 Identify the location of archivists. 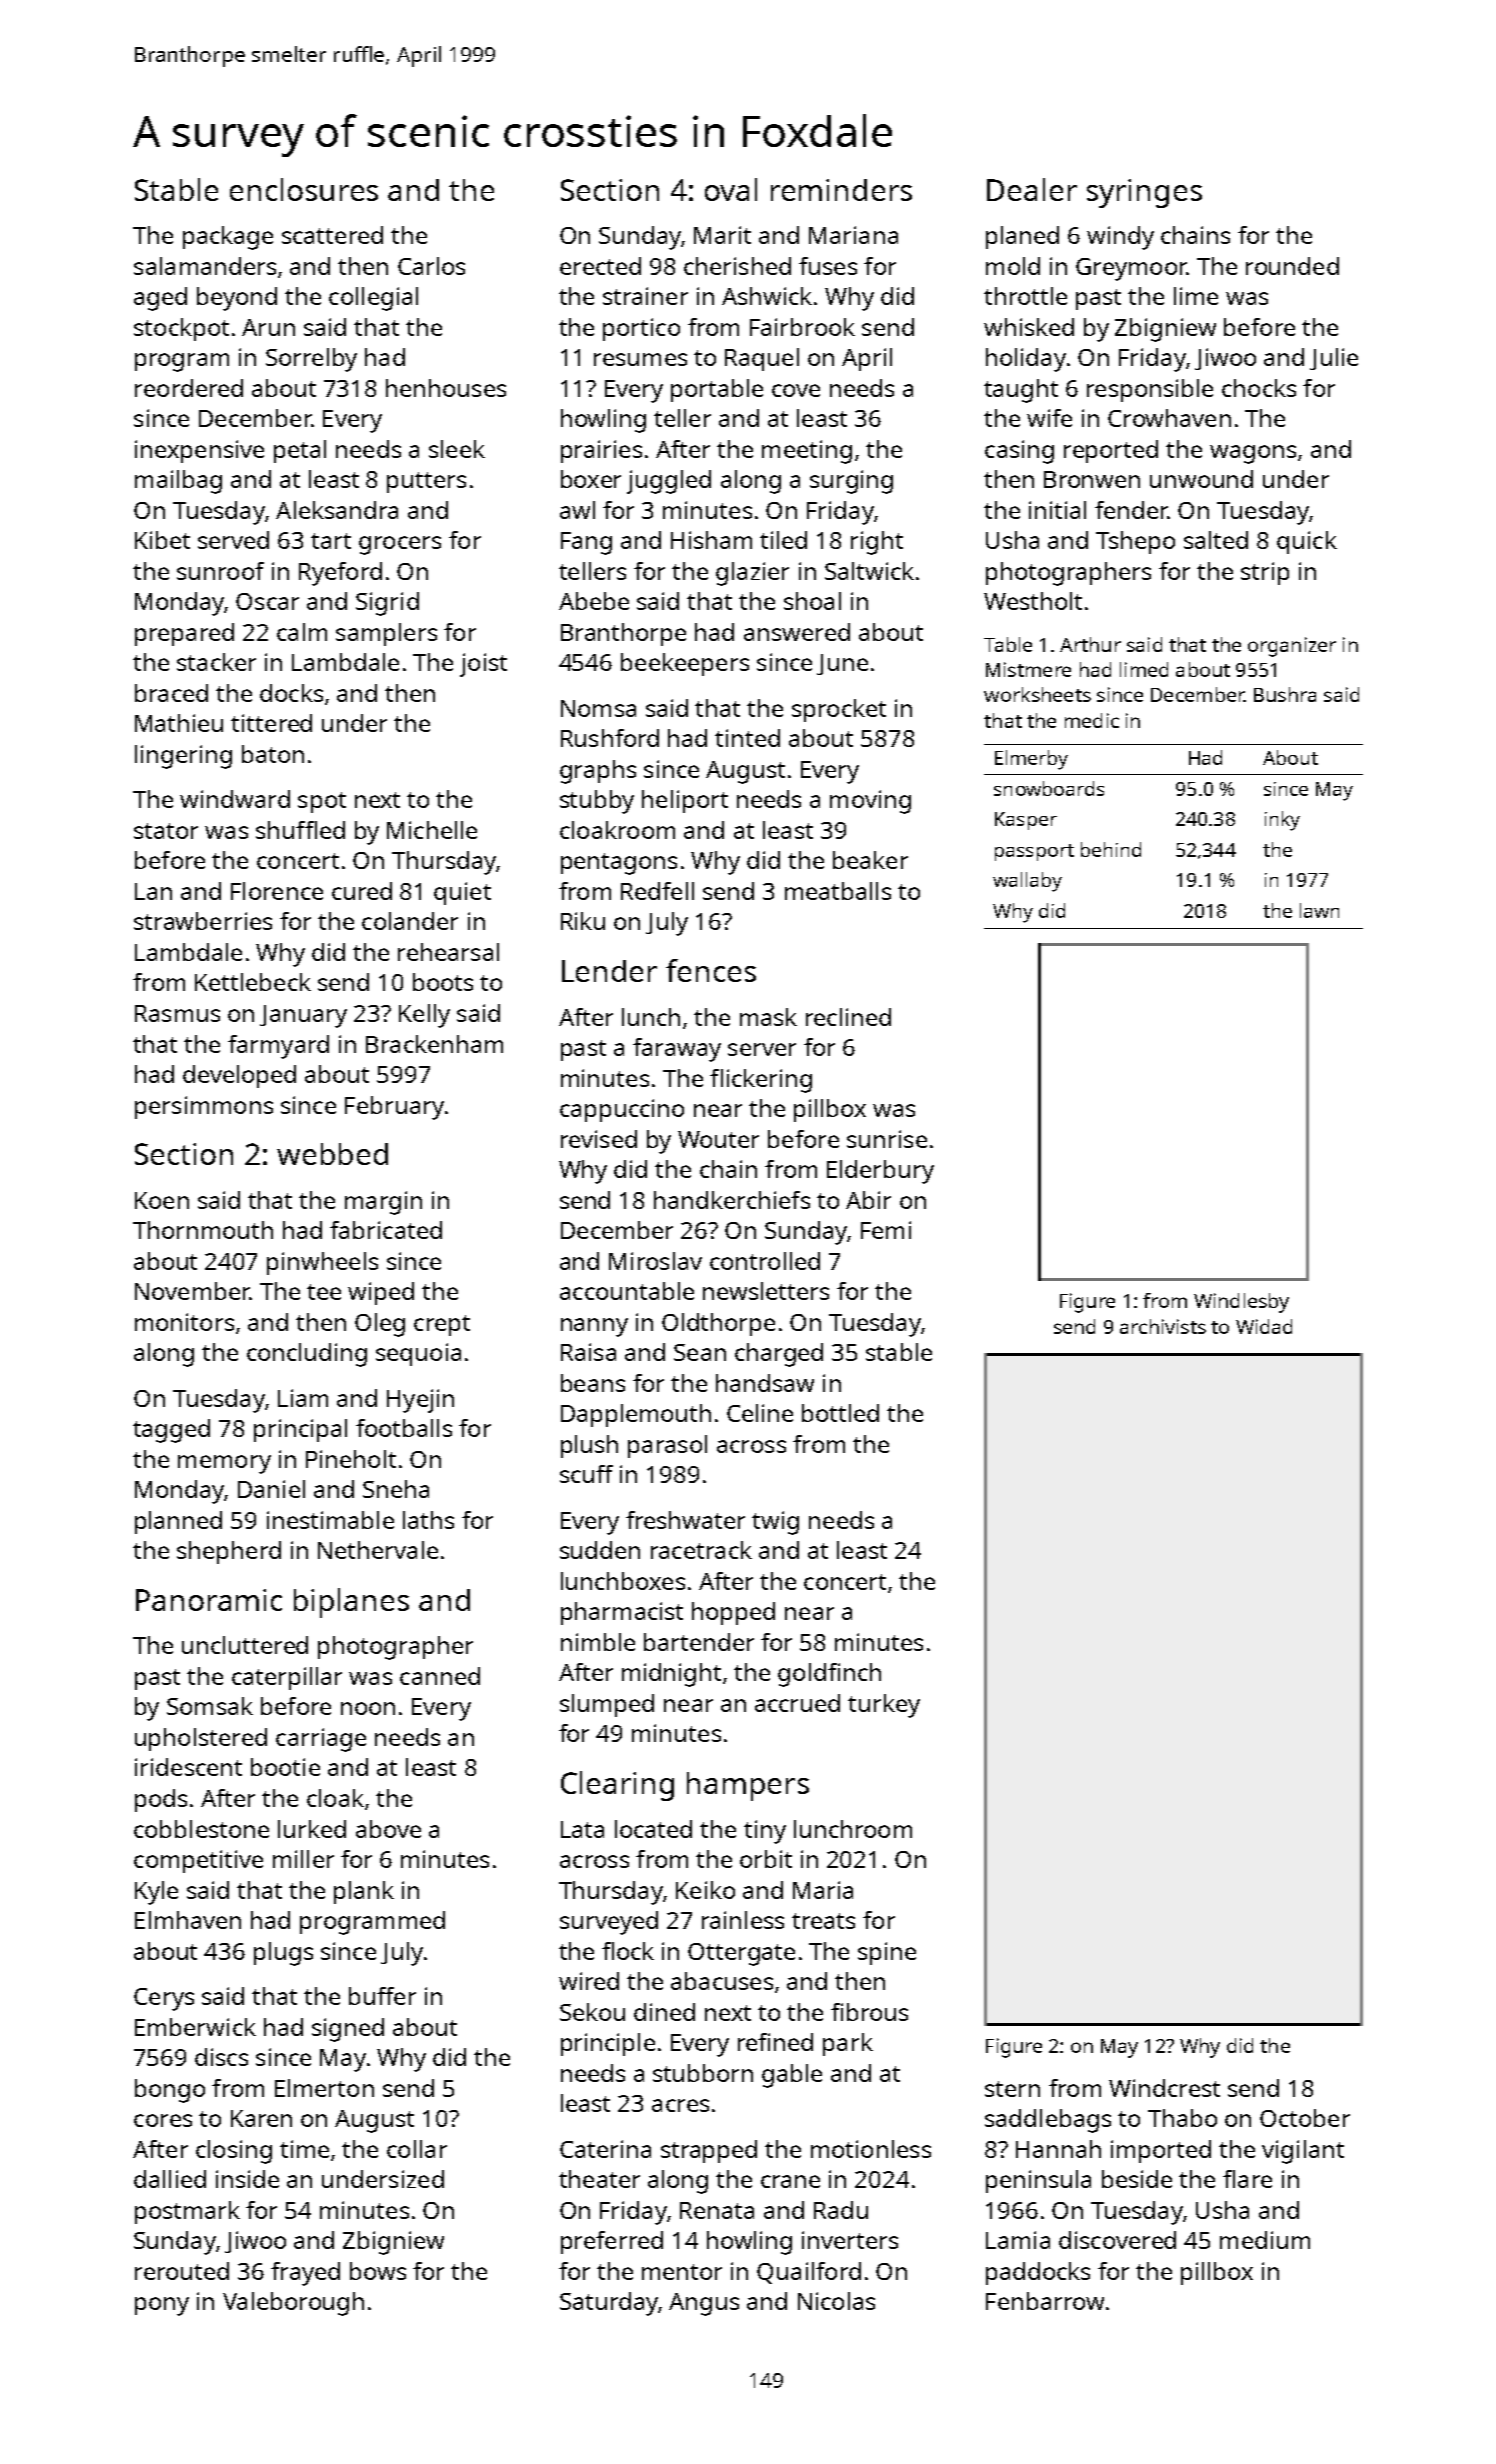
(1163, 1326).
